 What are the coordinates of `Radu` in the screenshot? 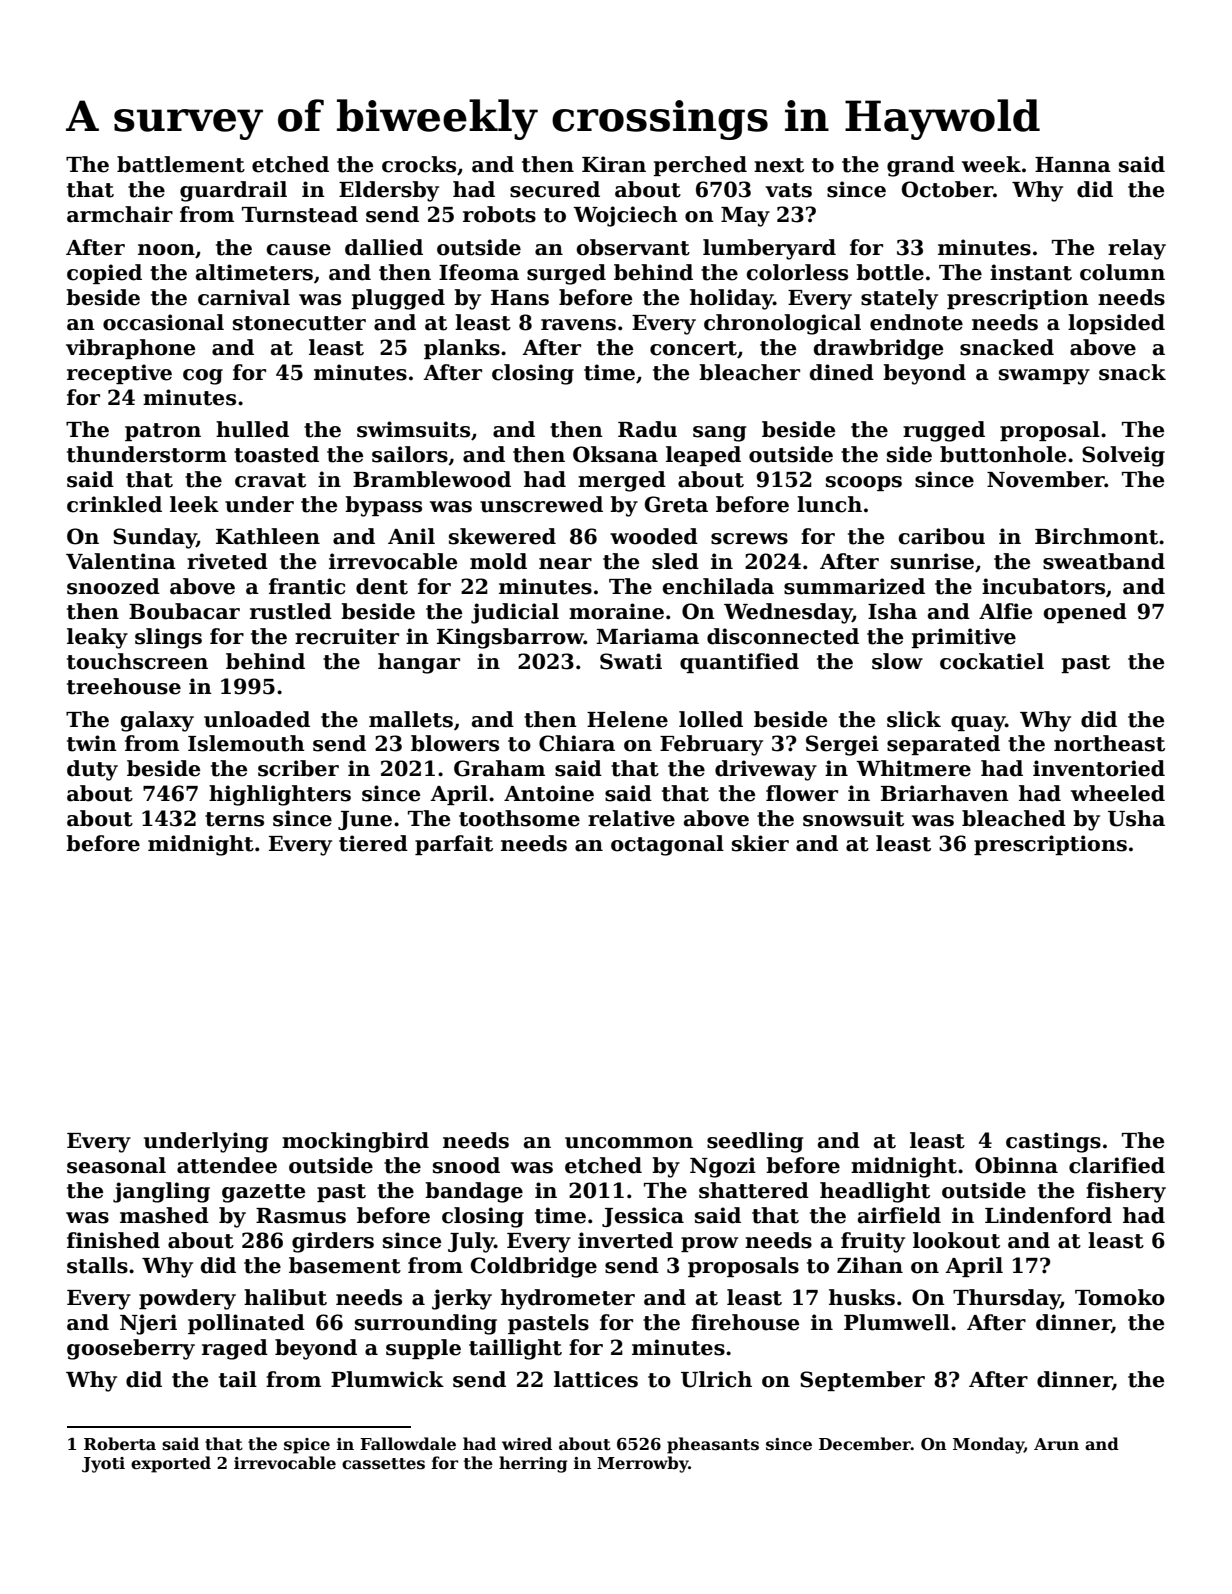 It's located at (647, 429).
